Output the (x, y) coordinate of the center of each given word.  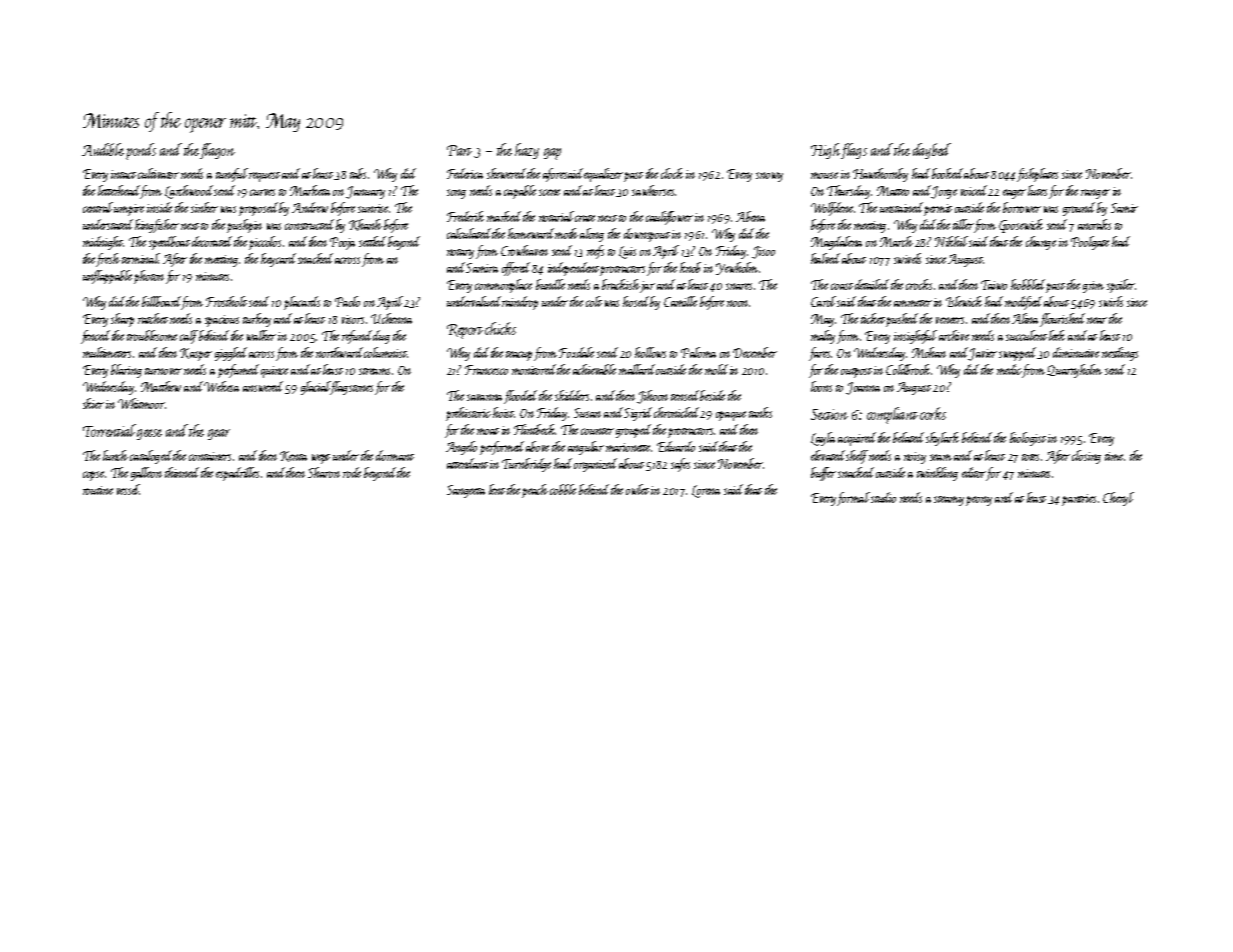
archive (954, 335)
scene (549, 192)
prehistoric (468, 414)
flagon (217, 151)
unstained (901, 207)
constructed (309, 224)
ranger (1095, 194)
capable (520, 192)
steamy (949, 501)
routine (98, 490)
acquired (857, 439)
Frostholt (226, 301)
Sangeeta (466, 491)
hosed (636, 301)
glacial (316, 388)
